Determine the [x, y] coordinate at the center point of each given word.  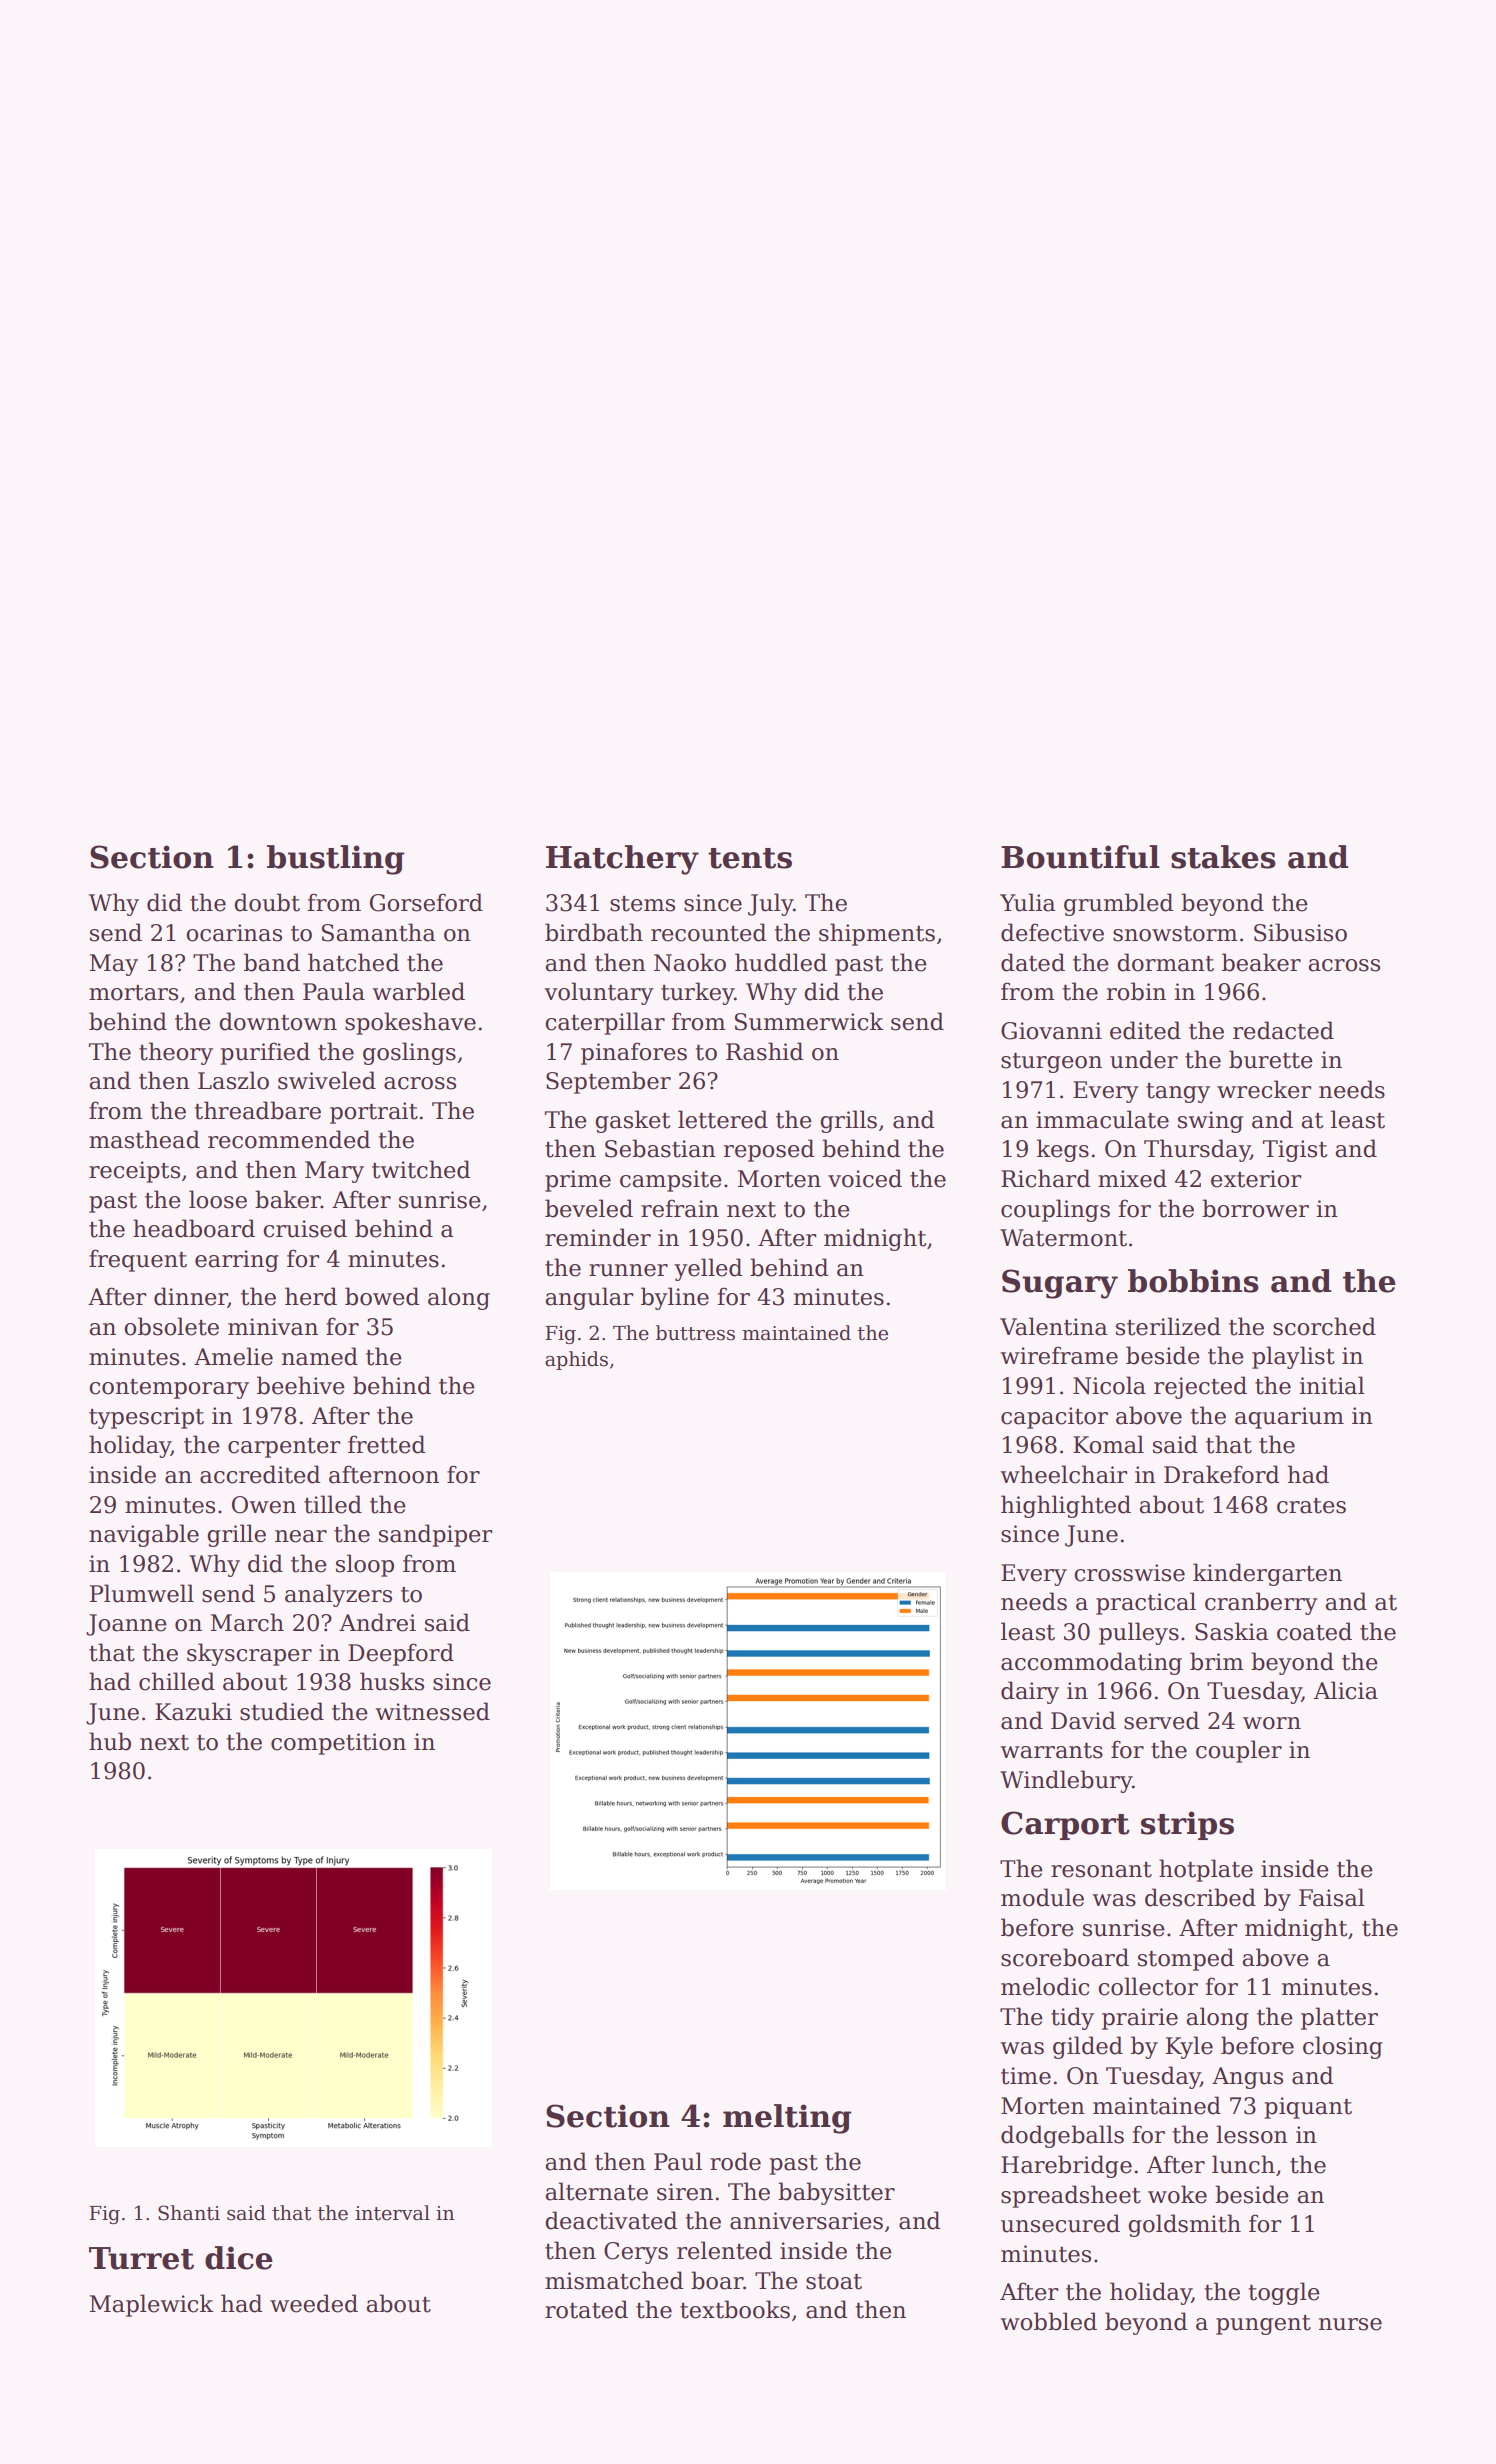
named [320, 1356]
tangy [1178, 1093]
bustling [336, 860]
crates [1311, 1506]
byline [675, 1298]
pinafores [634, 1053]
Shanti [189, 2213]
